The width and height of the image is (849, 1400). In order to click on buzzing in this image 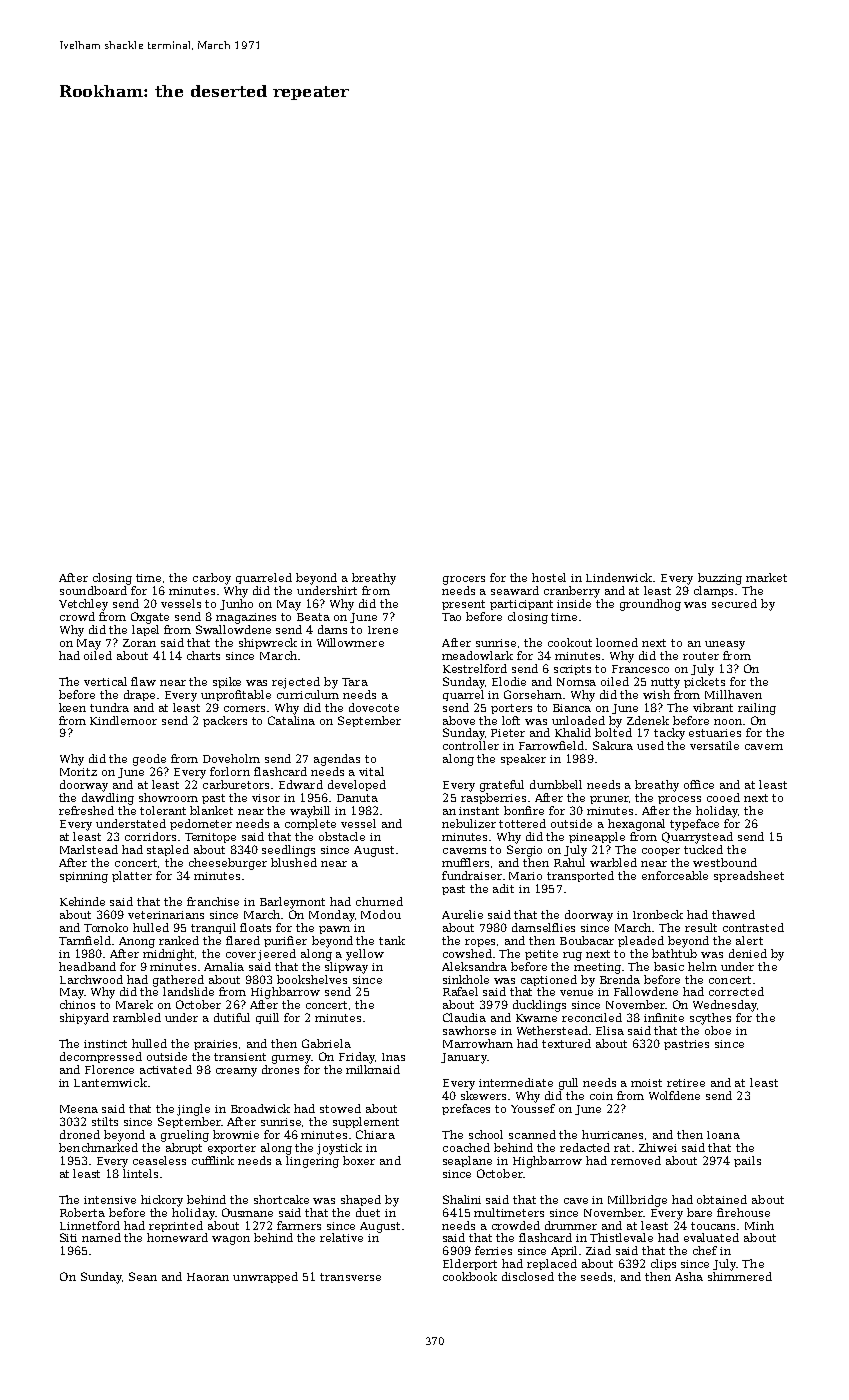, I will do `click(720, 579)`.
